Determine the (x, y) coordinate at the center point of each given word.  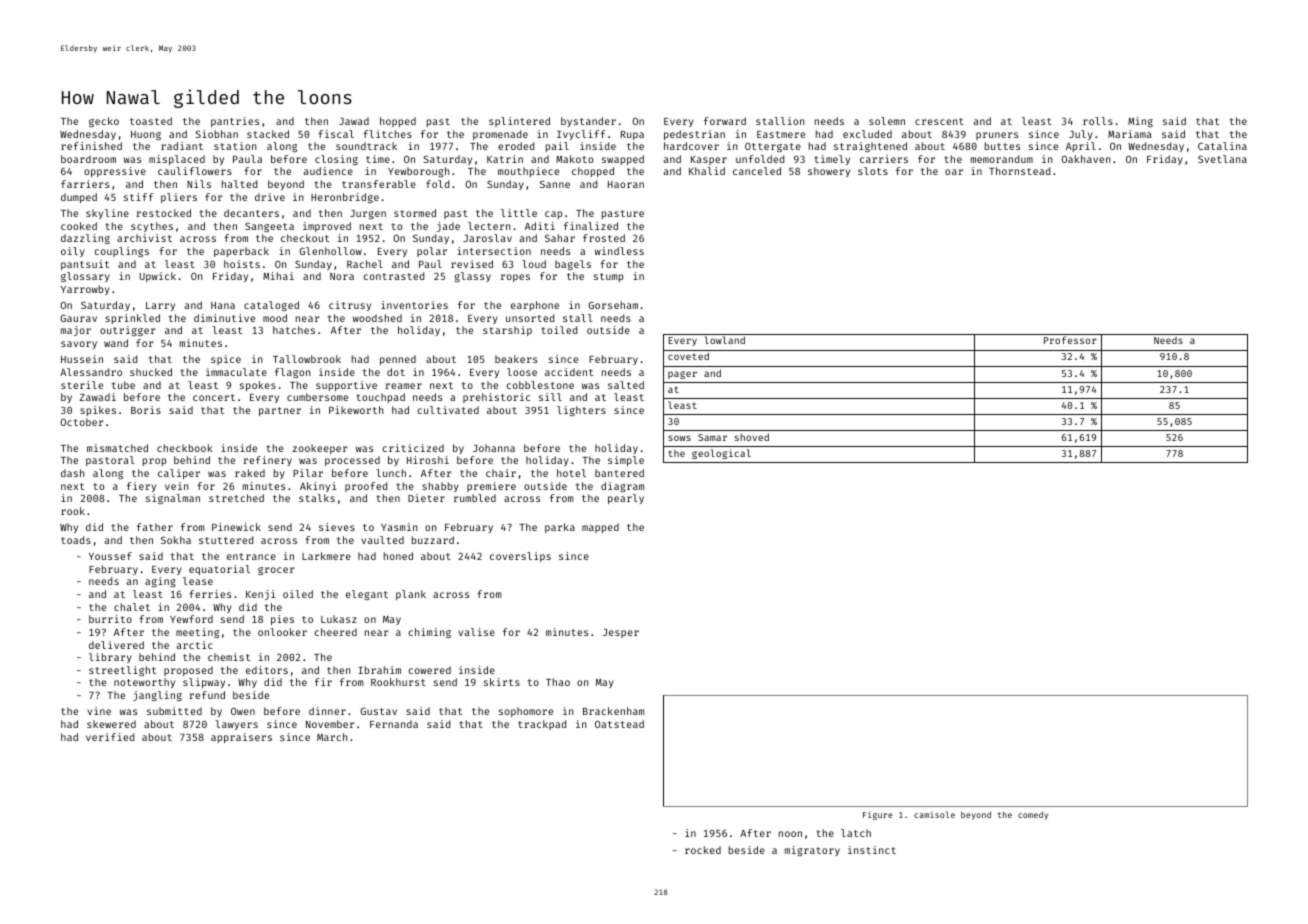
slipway (204, 683)
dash (72, 473)
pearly (626, 499)
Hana (223, 305)
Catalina (1222, 146)
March (332, 737)
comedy (1033, 815)
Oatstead (619, 724)
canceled (757, 171)
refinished (91, 146)
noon (790, 834)
